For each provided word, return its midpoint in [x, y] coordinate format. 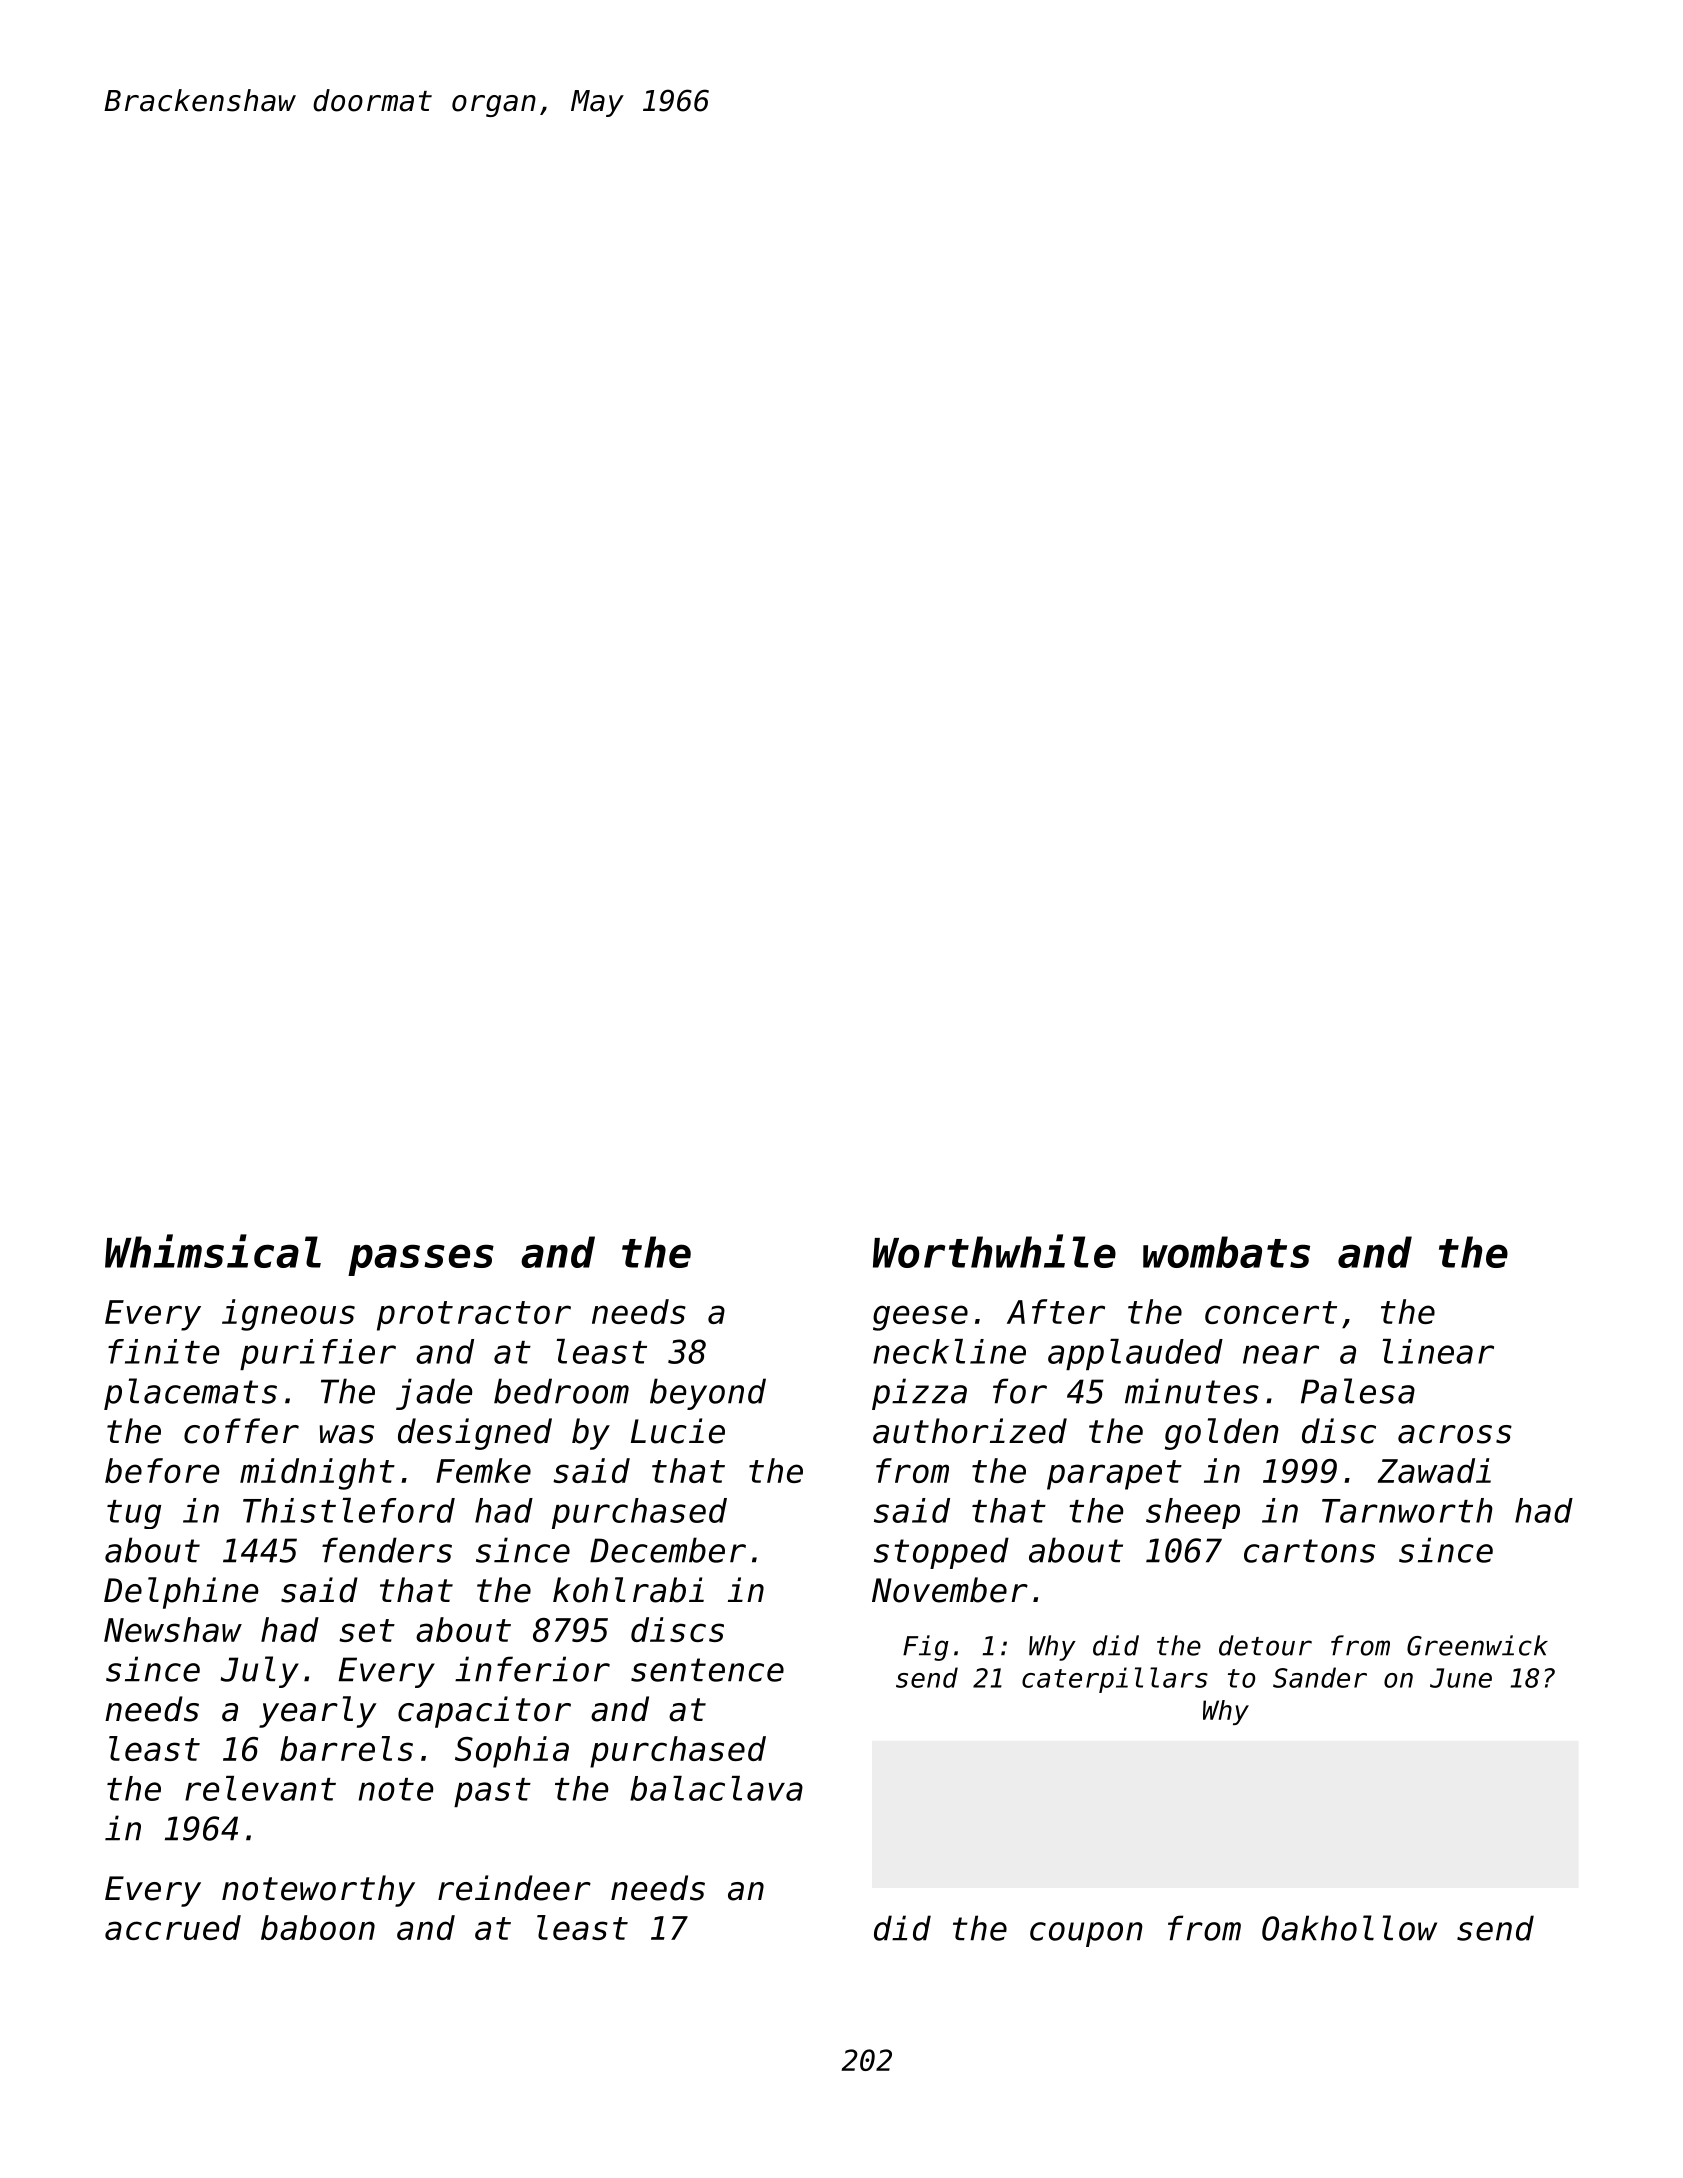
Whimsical [213, 1251]
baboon [318, 1927]
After [1056, 1311]
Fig [926, 1648]
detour [1265, 1645]
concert [1271, 1312]
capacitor [484, 1712]
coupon [1086, 1934]
